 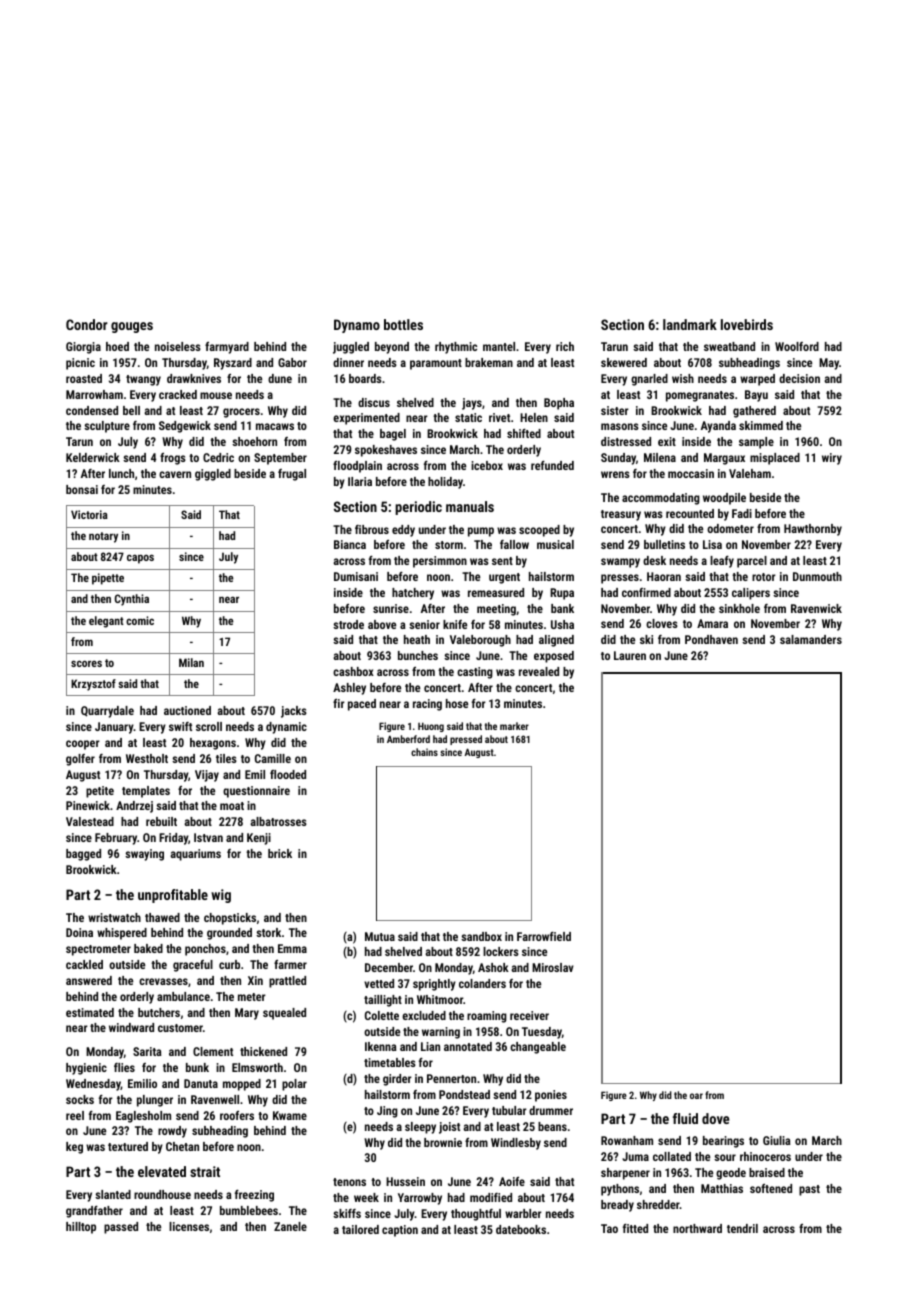 What do you see at coordinates (390, 1062) in the page?
I see `timetables` at bounding box center [390, 1062].
